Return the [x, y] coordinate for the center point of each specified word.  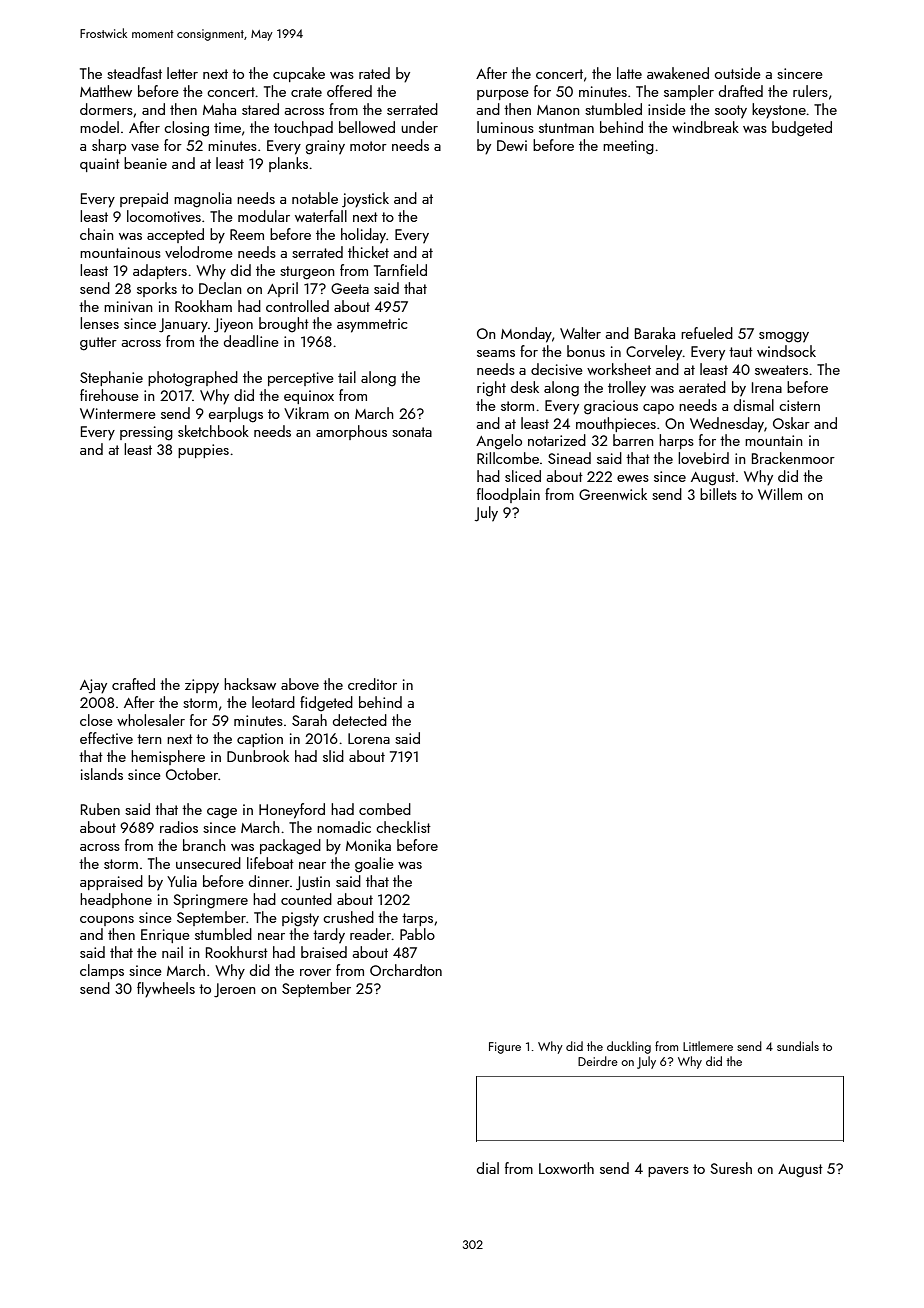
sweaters [781, 370]
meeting [628, 147]
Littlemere [708, 1046]
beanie [145, 163]
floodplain [508, 495]
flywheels [166, 990]
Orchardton [406, 970]
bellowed [367, 127]
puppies [203, 451]
